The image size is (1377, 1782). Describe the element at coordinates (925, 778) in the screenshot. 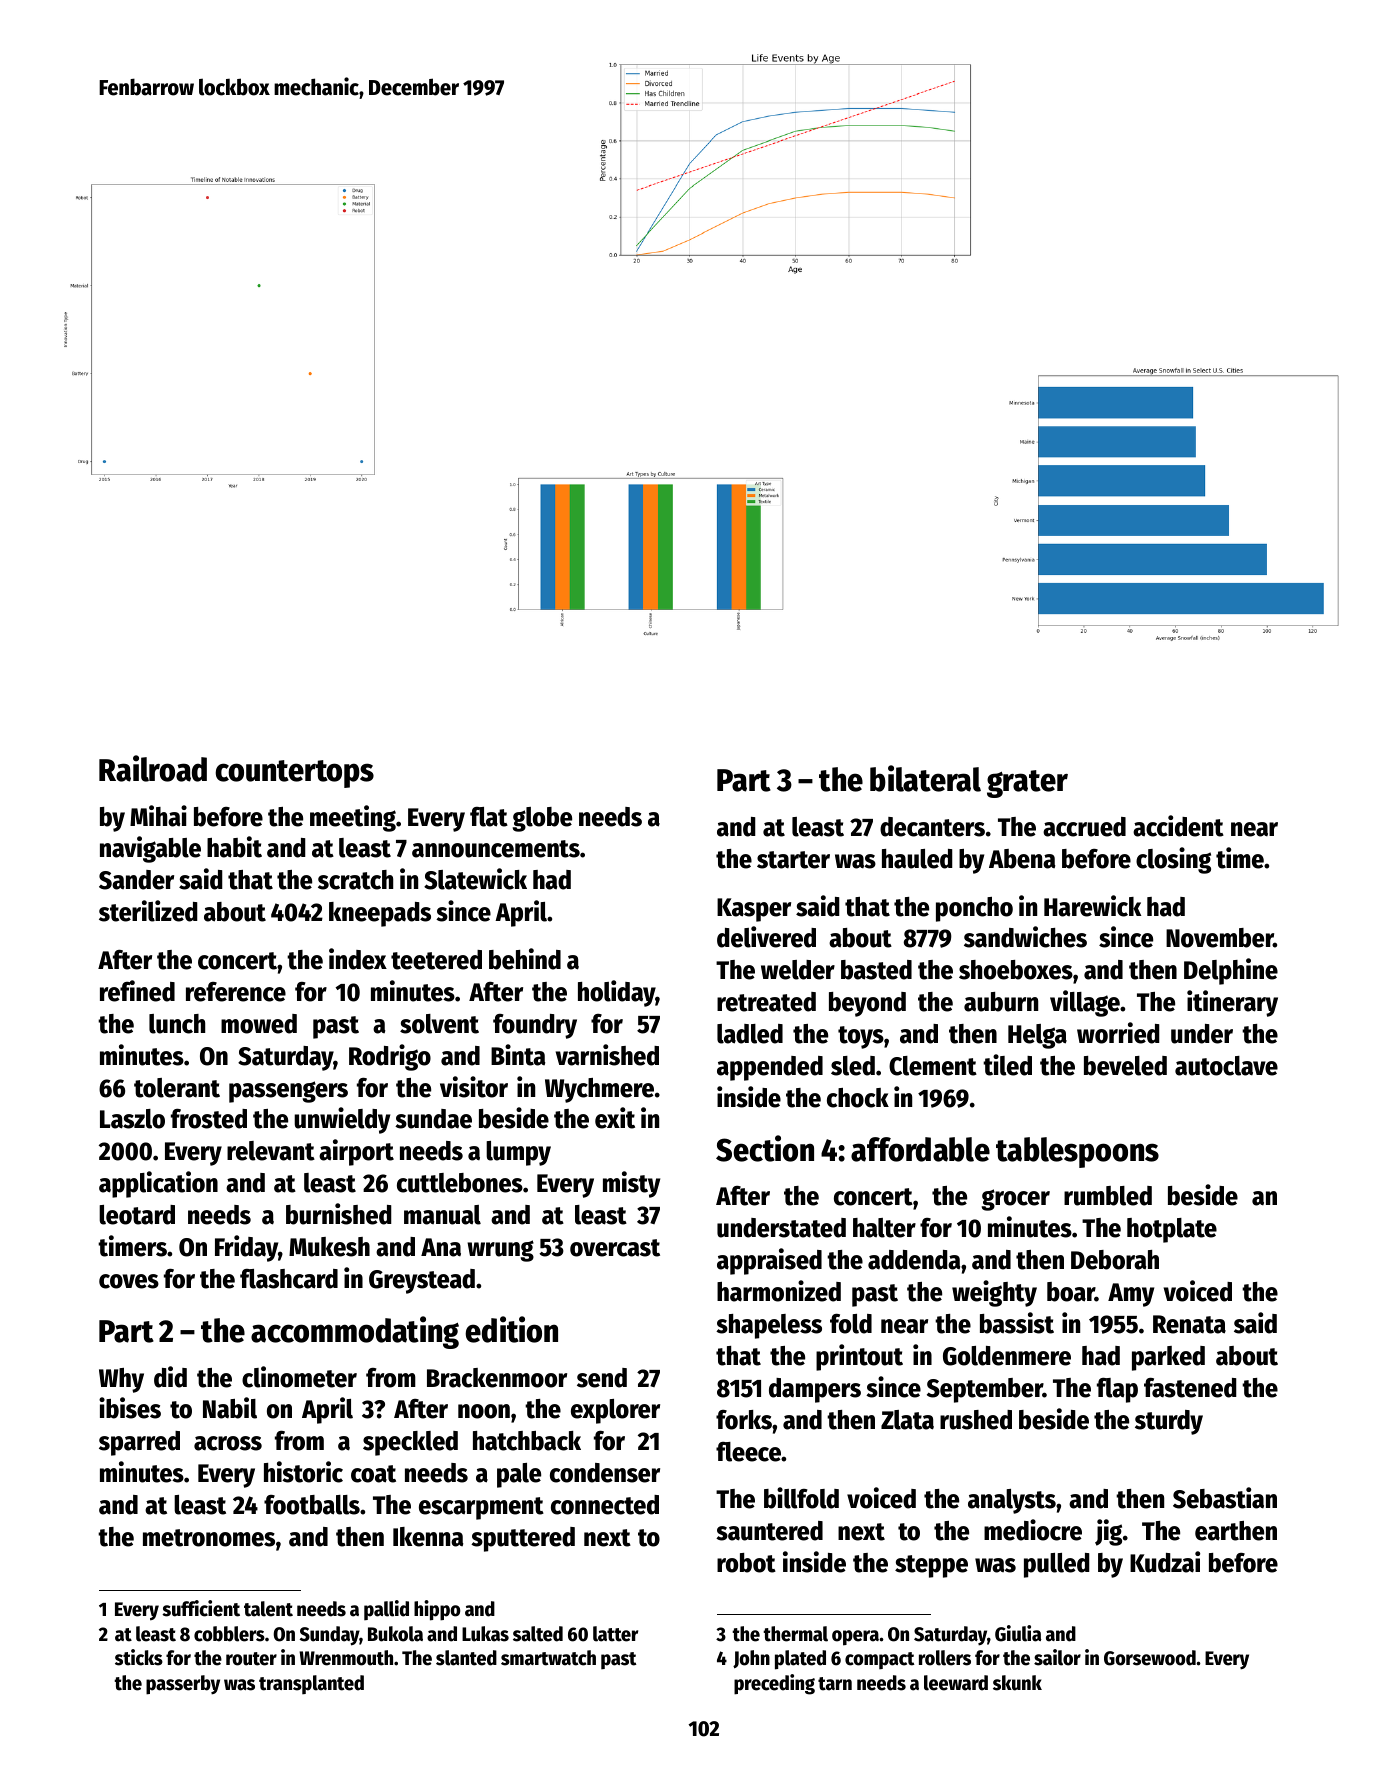

I see `bilateral` at that location.
